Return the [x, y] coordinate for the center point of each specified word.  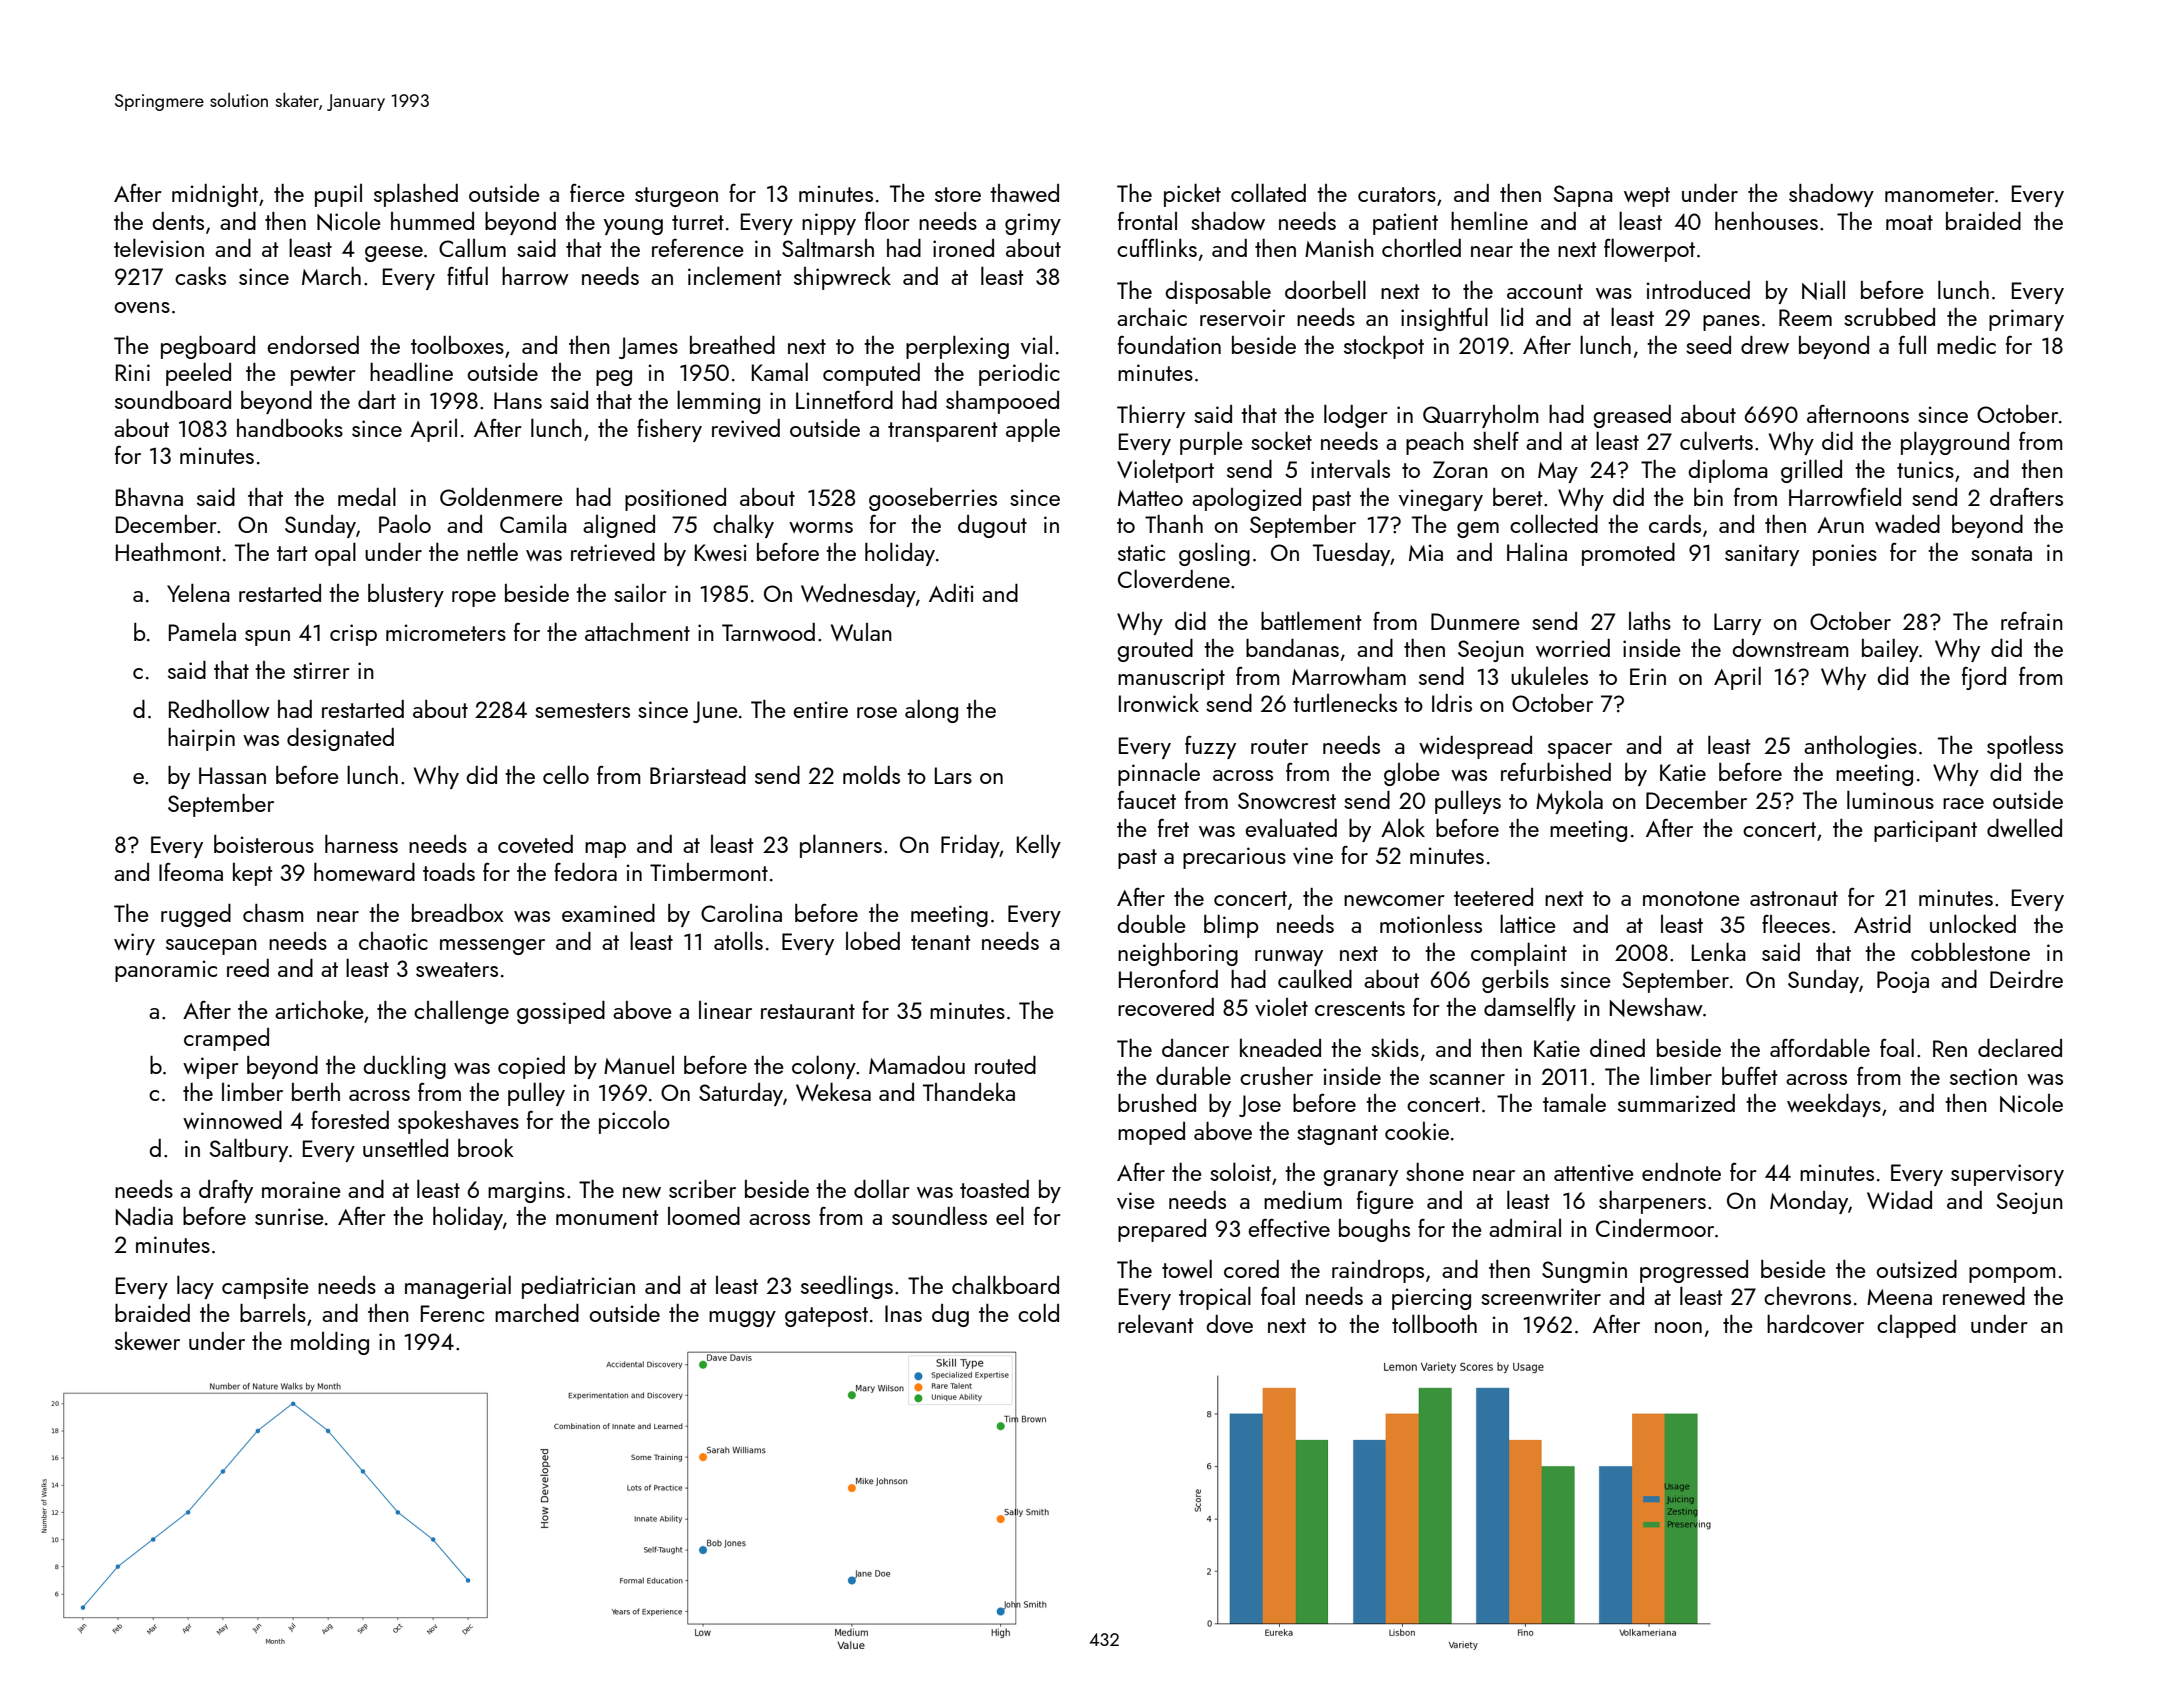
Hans [518, 400]
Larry [1737, 624]
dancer [1195, 1048]
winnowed [232, 1120]
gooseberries [933, 499]
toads [449, 872]
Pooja [1903, 982]
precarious [1234, 858]
